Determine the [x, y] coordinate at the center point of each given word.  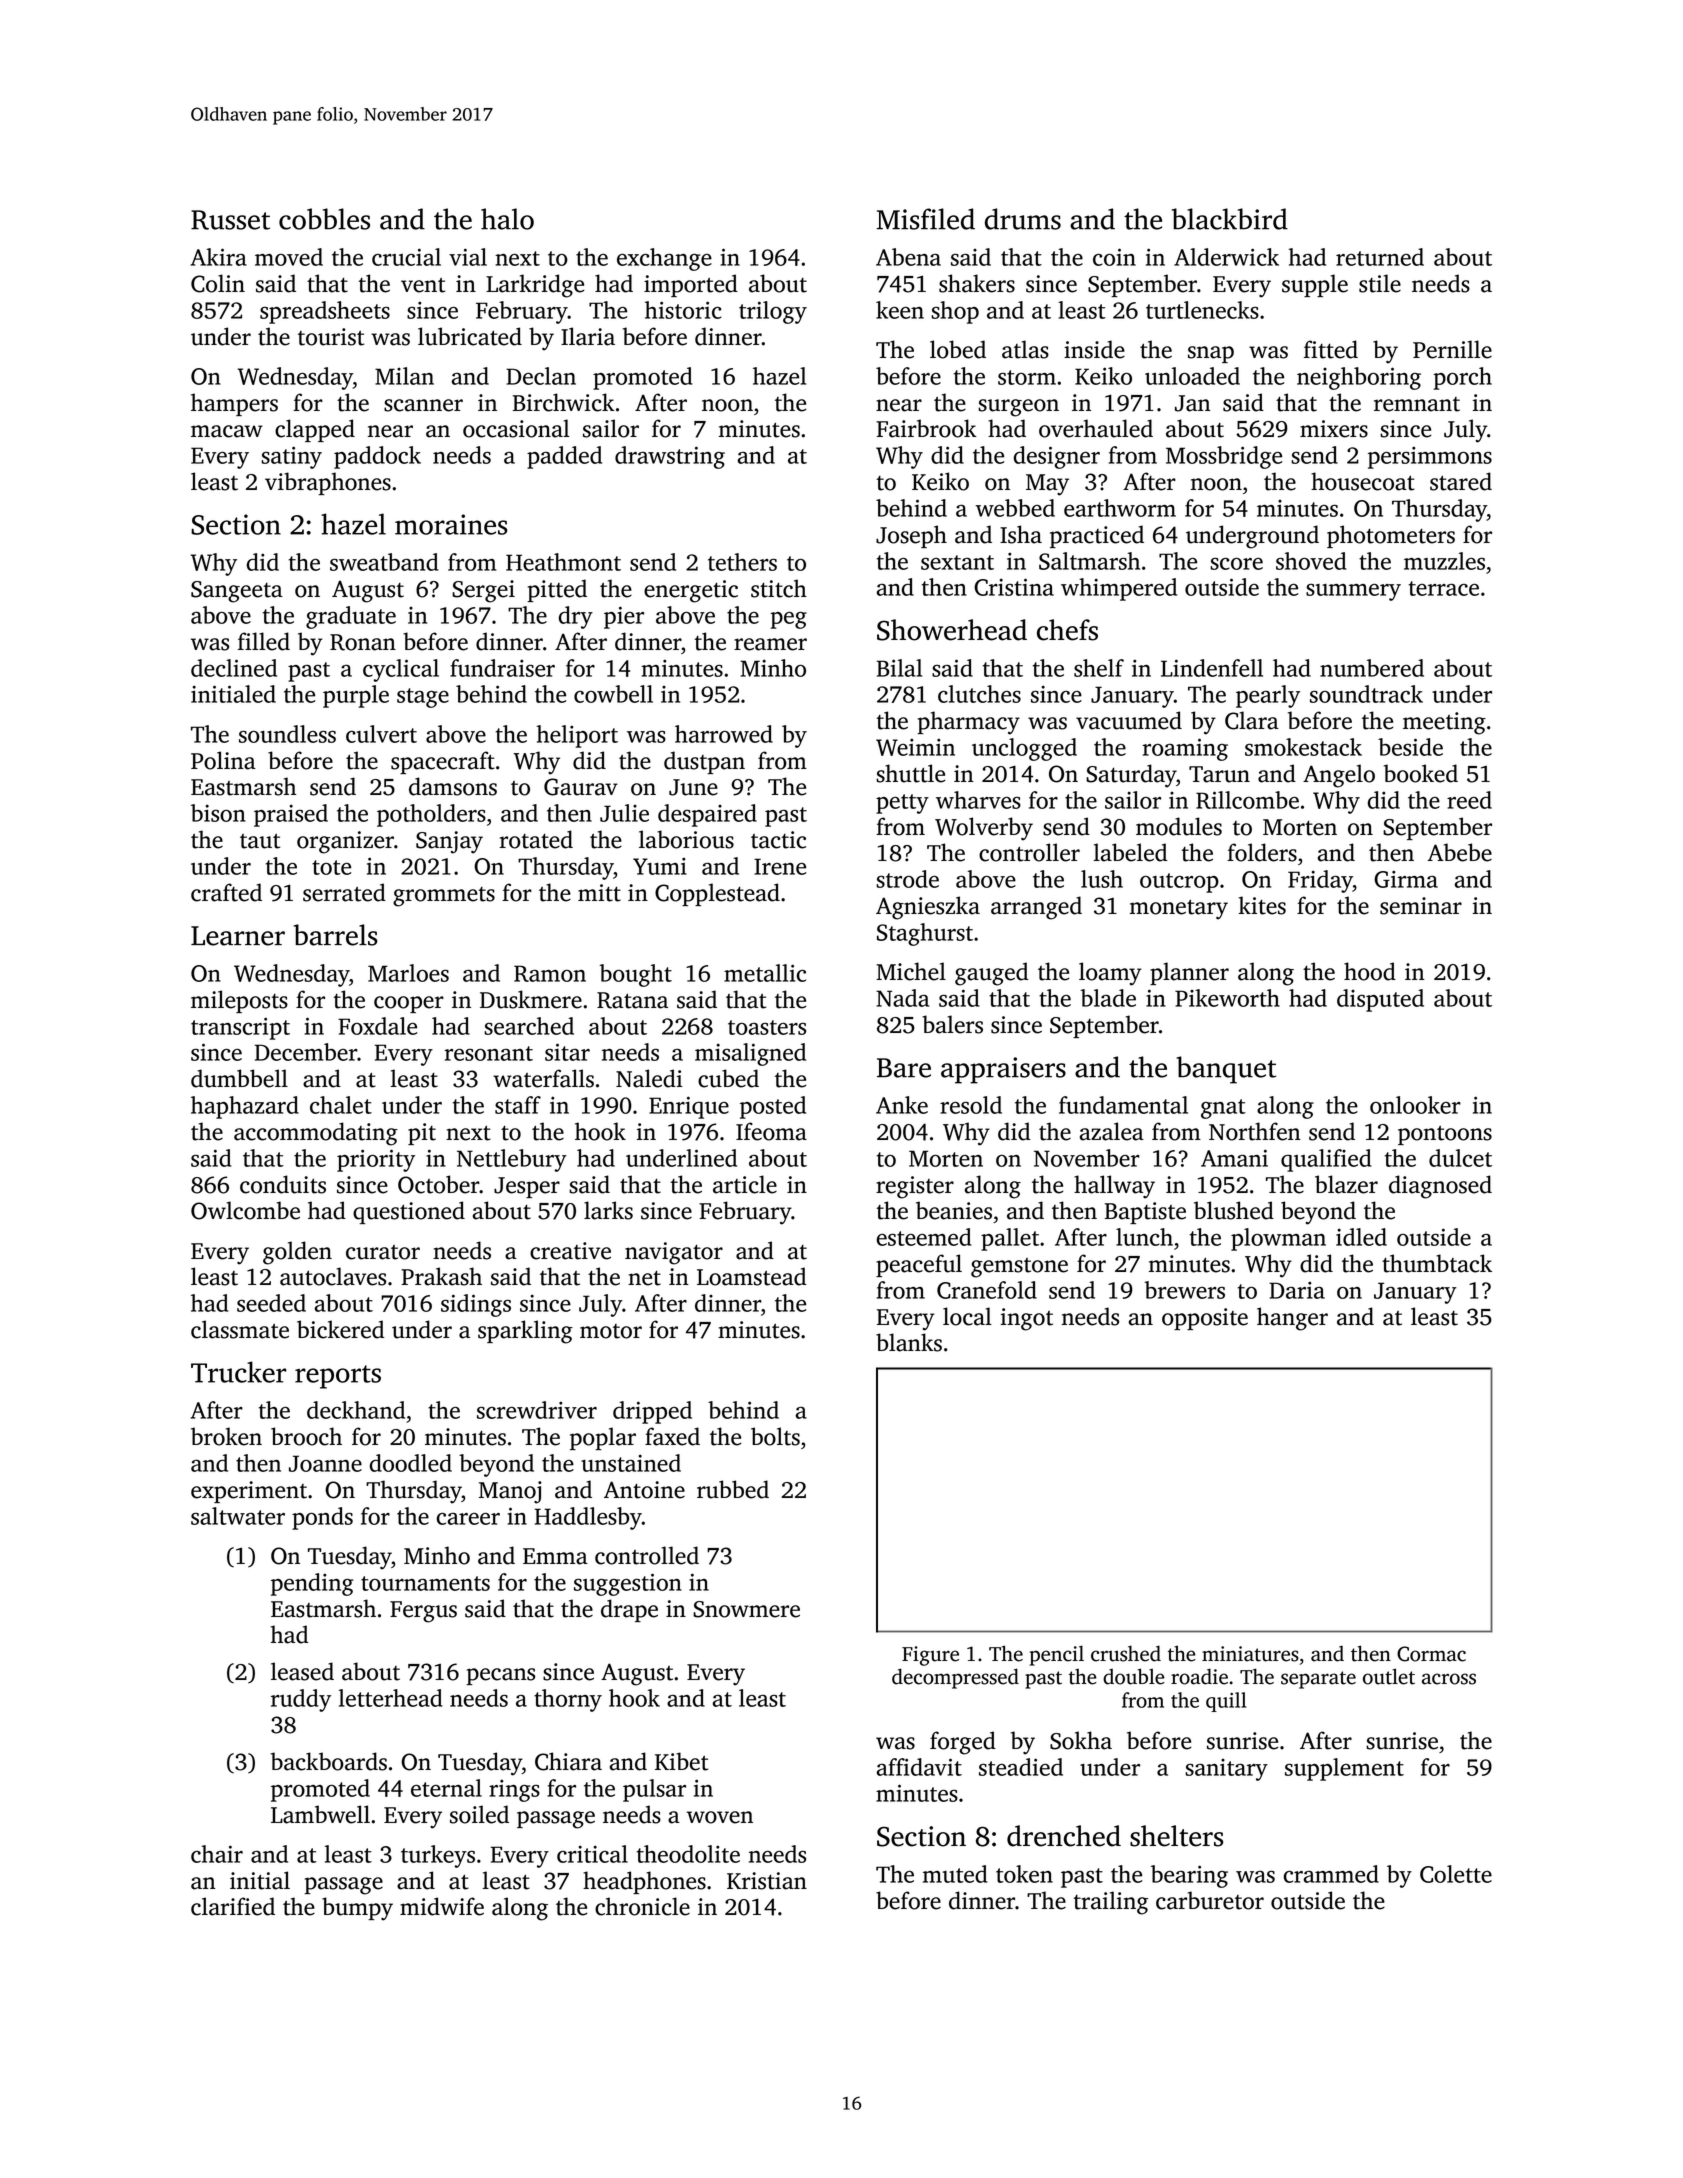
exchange [664, 259]
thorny [568, 1700]
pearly [1268, 696]
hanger [1292, 1319]
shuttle [910, 773]
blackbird [1230, 219]
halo [507, 219]
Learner [238, 936]
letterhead [391, 1698]
